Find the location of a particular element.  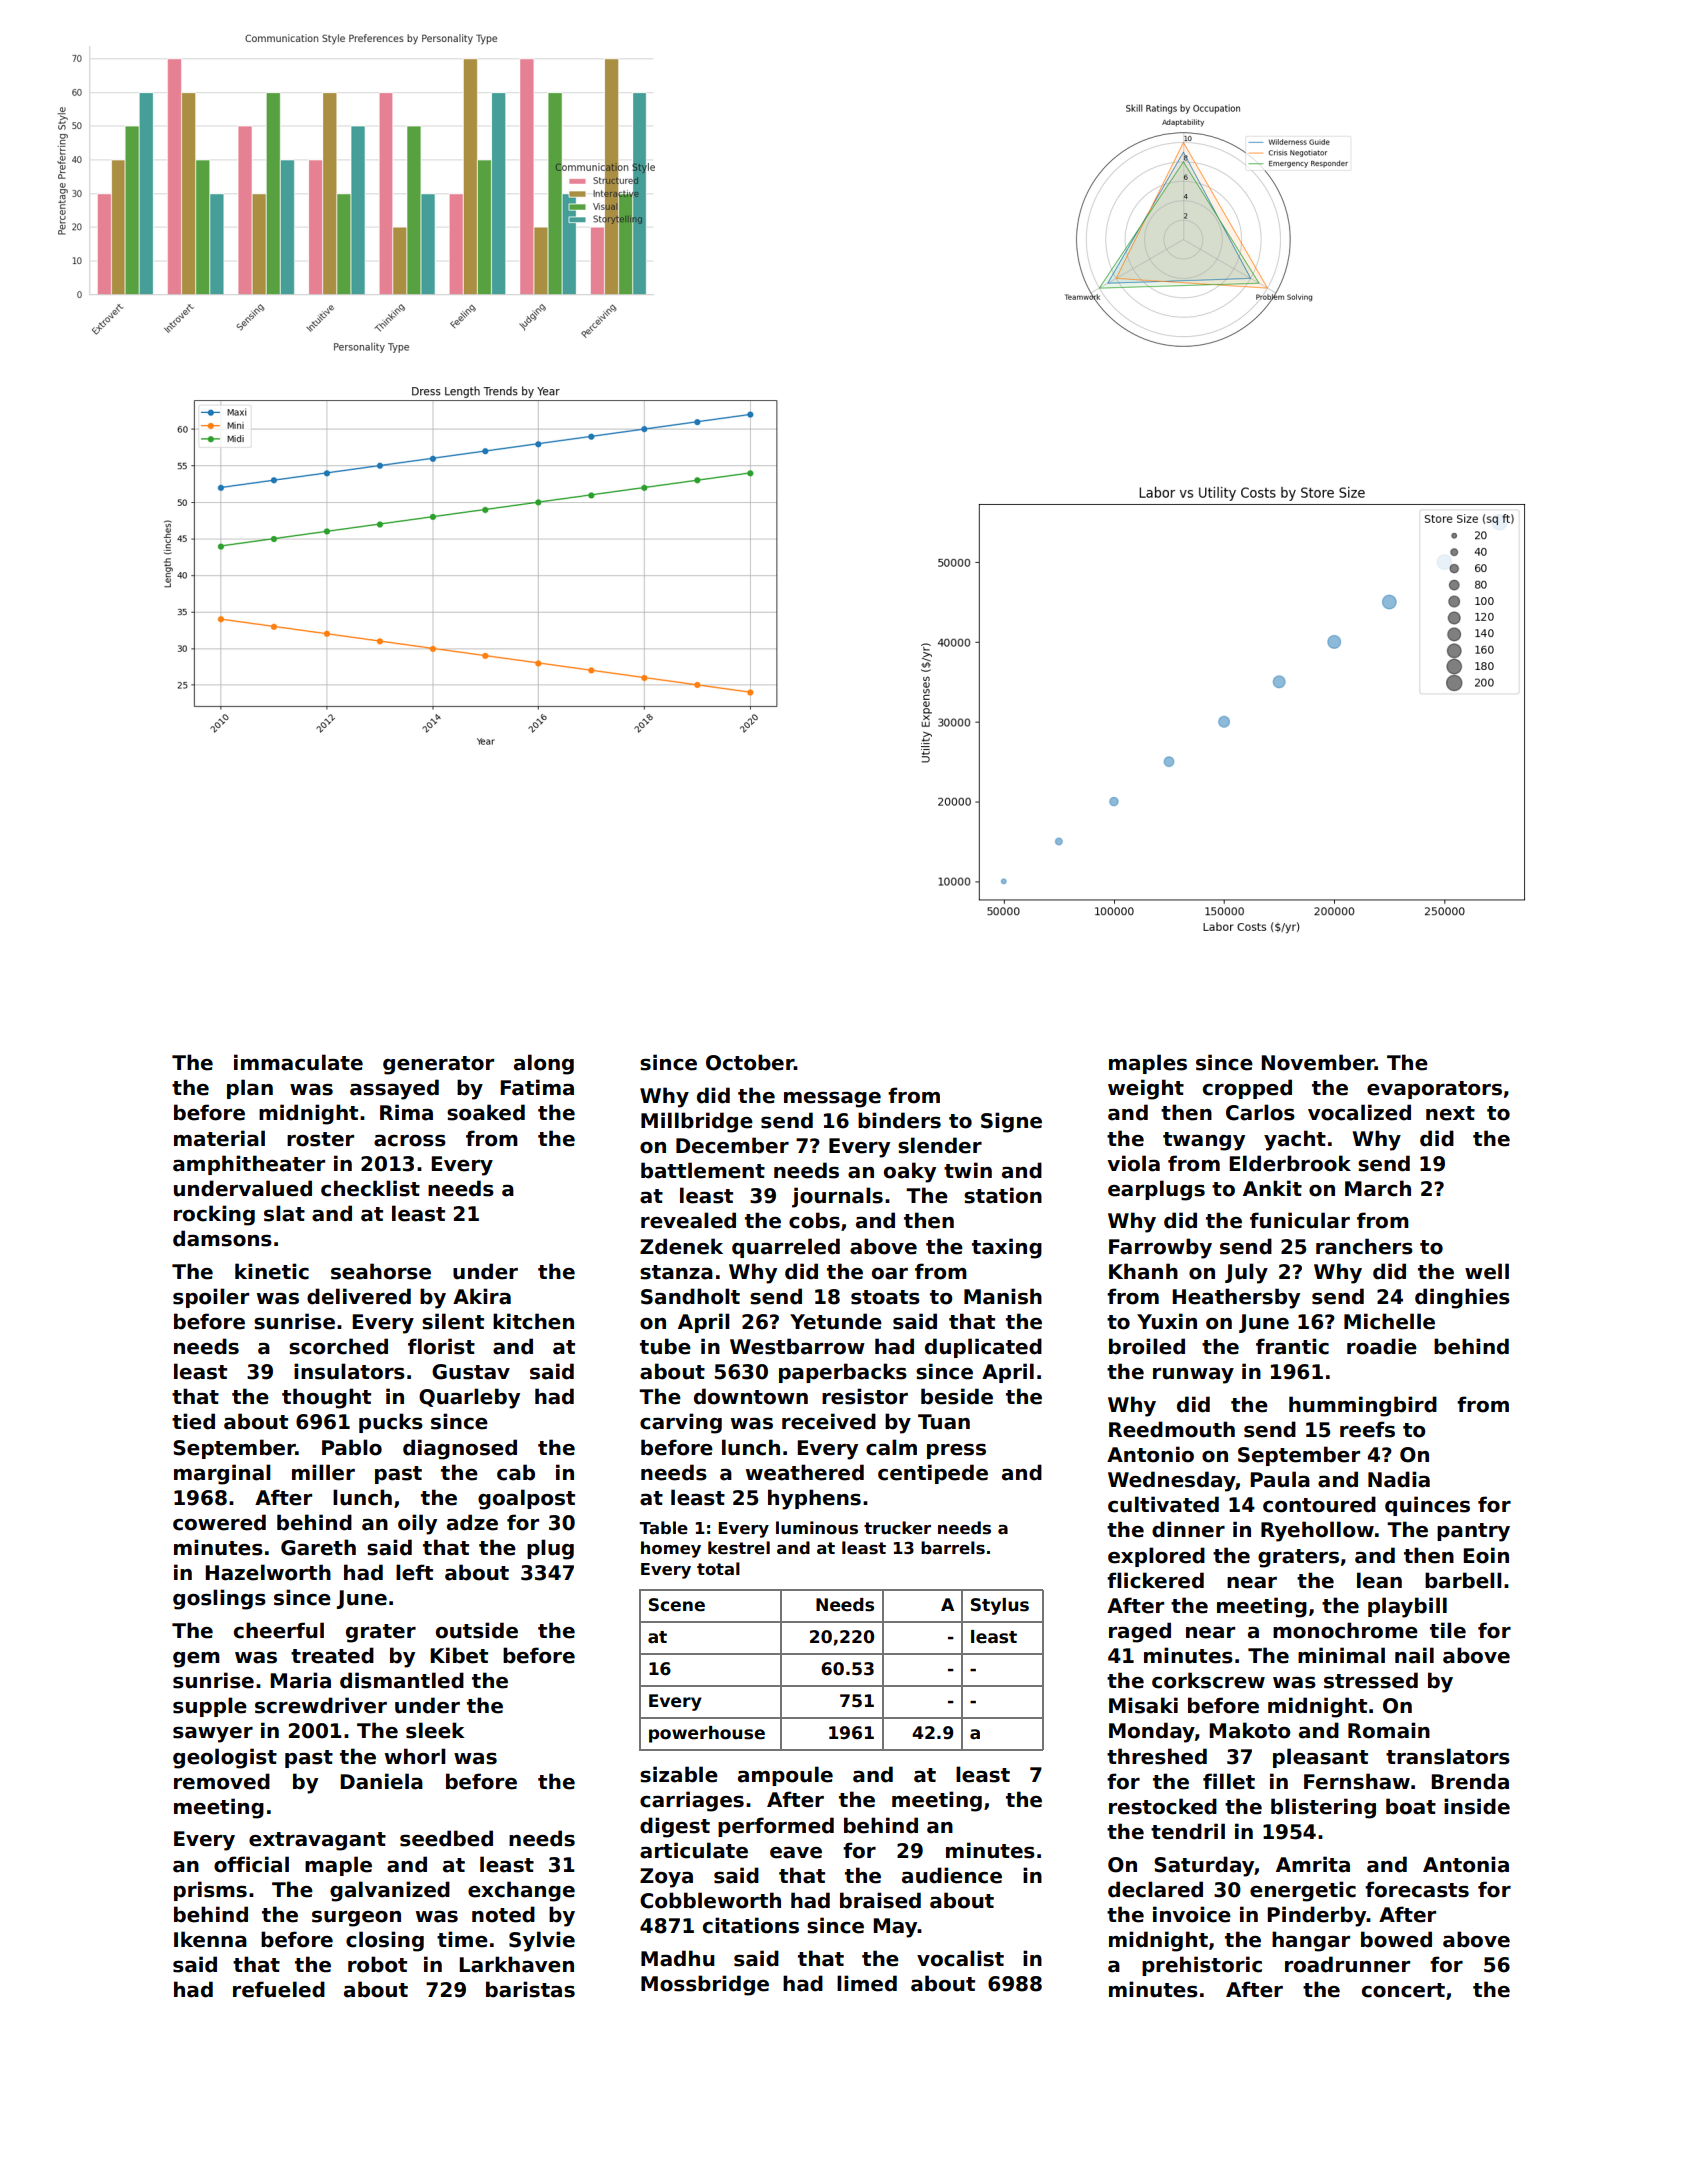

tile is located at coordinates (1448, 1630).
